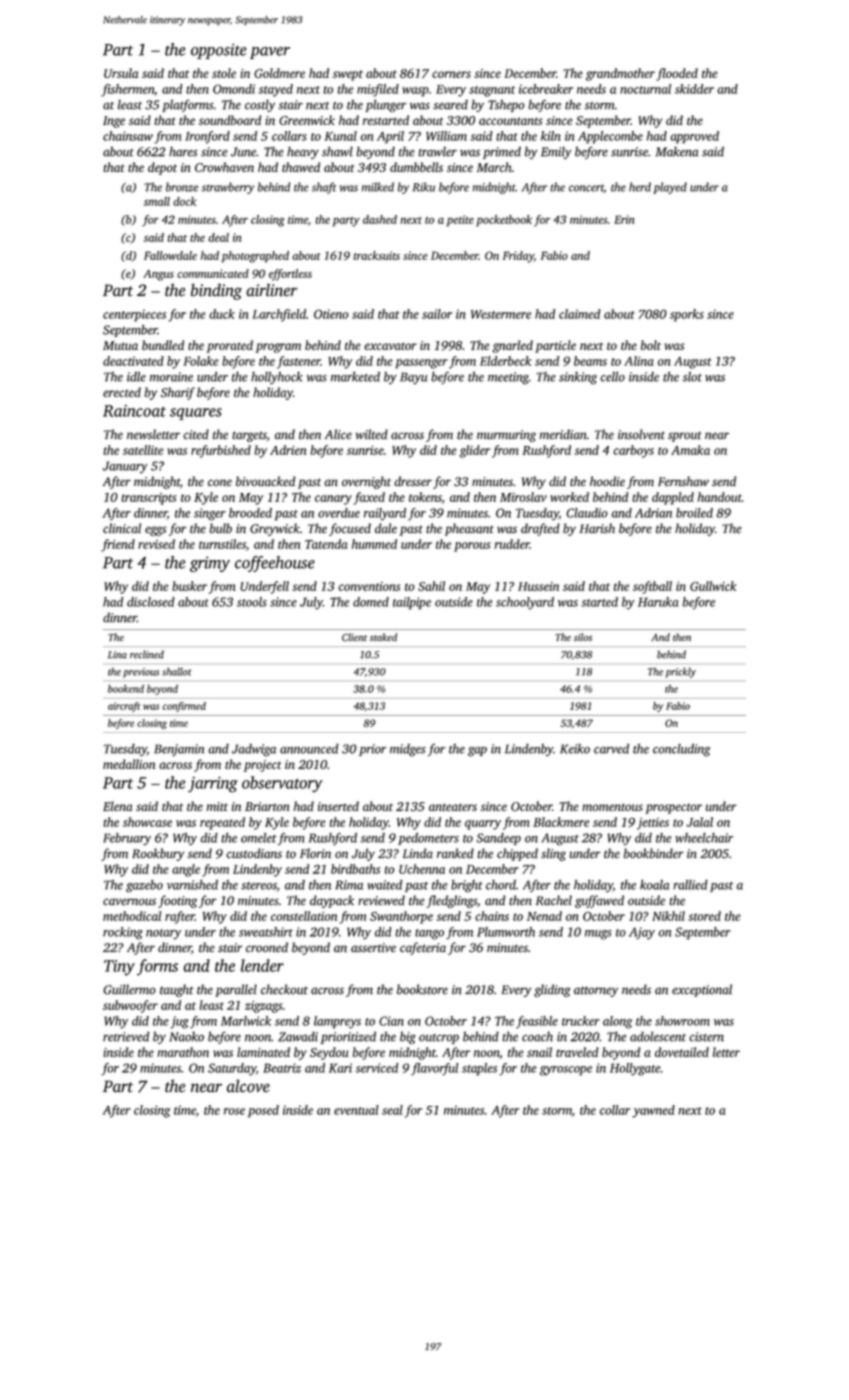  I want to click on slot, so click(692, 377).
